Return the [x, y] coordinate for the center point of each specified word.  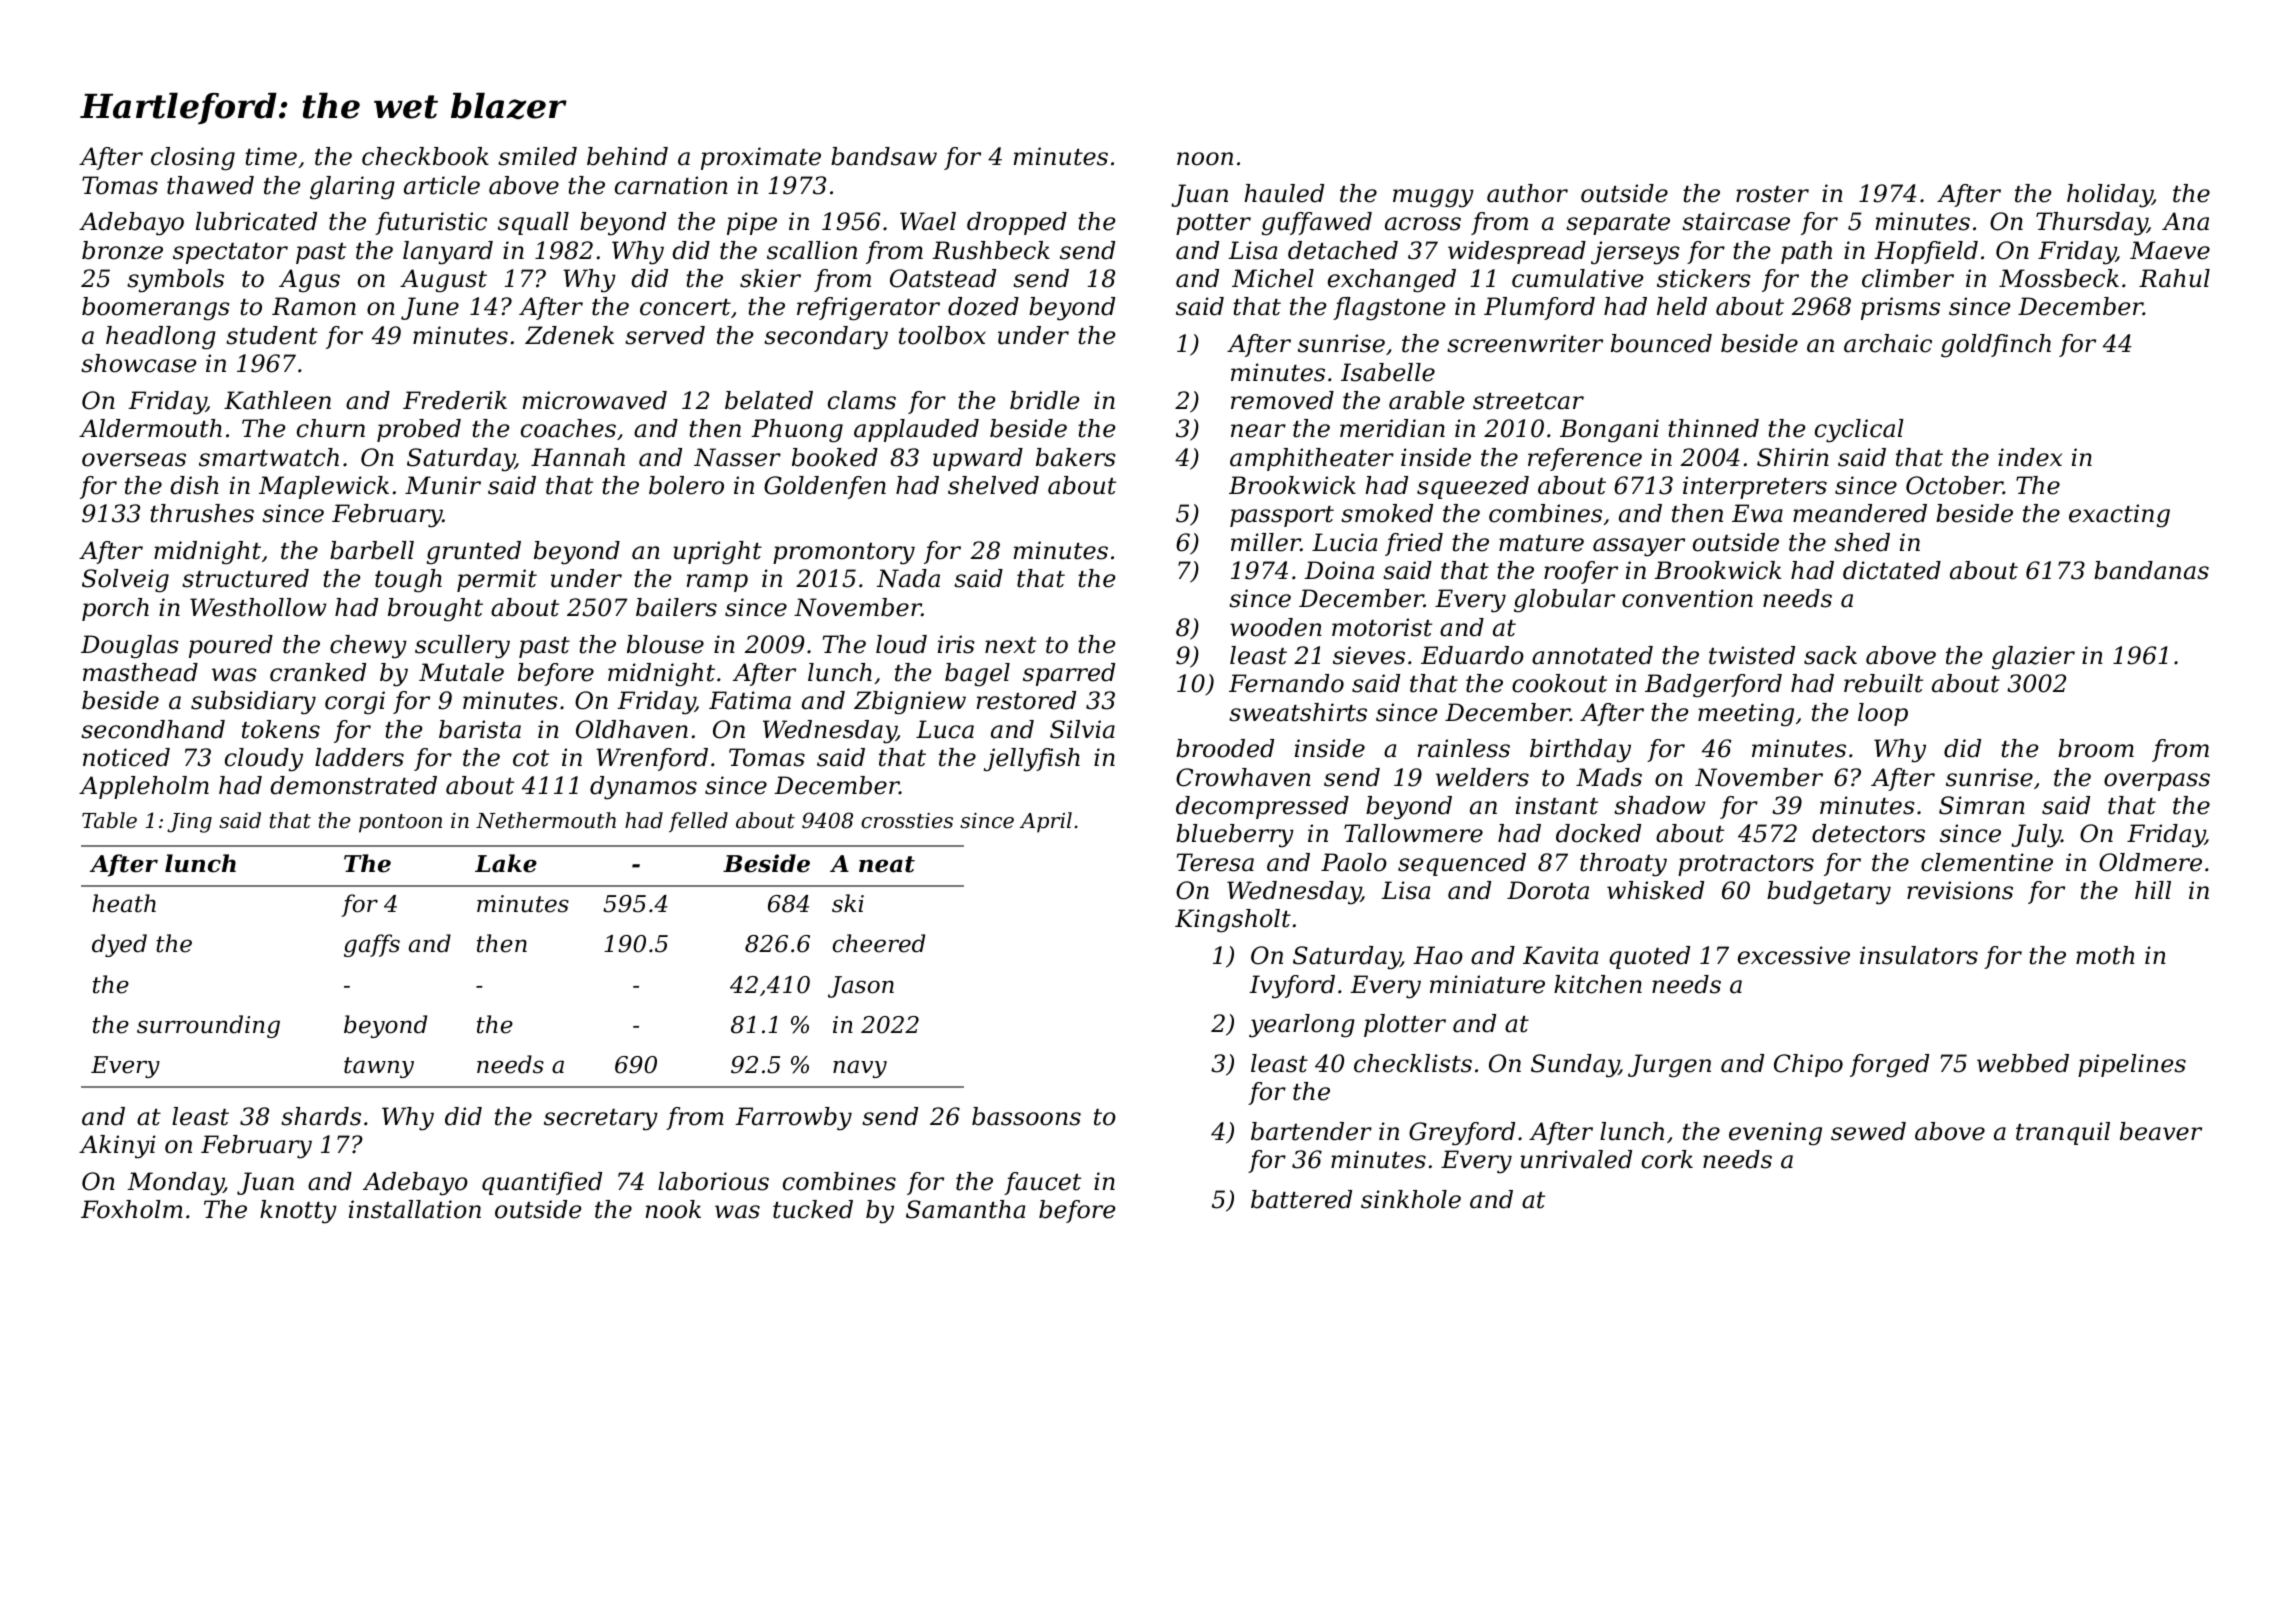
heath [124, 903]
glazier [2033, 658]
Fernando [1286, 683]
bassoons [1026, 1116]
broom [2096, 748]
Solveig [125, 581]
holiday [2110, 196]
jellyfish [1032, 760]
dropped [1017, 223]
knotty [298, 1212]
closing [193, 159]
